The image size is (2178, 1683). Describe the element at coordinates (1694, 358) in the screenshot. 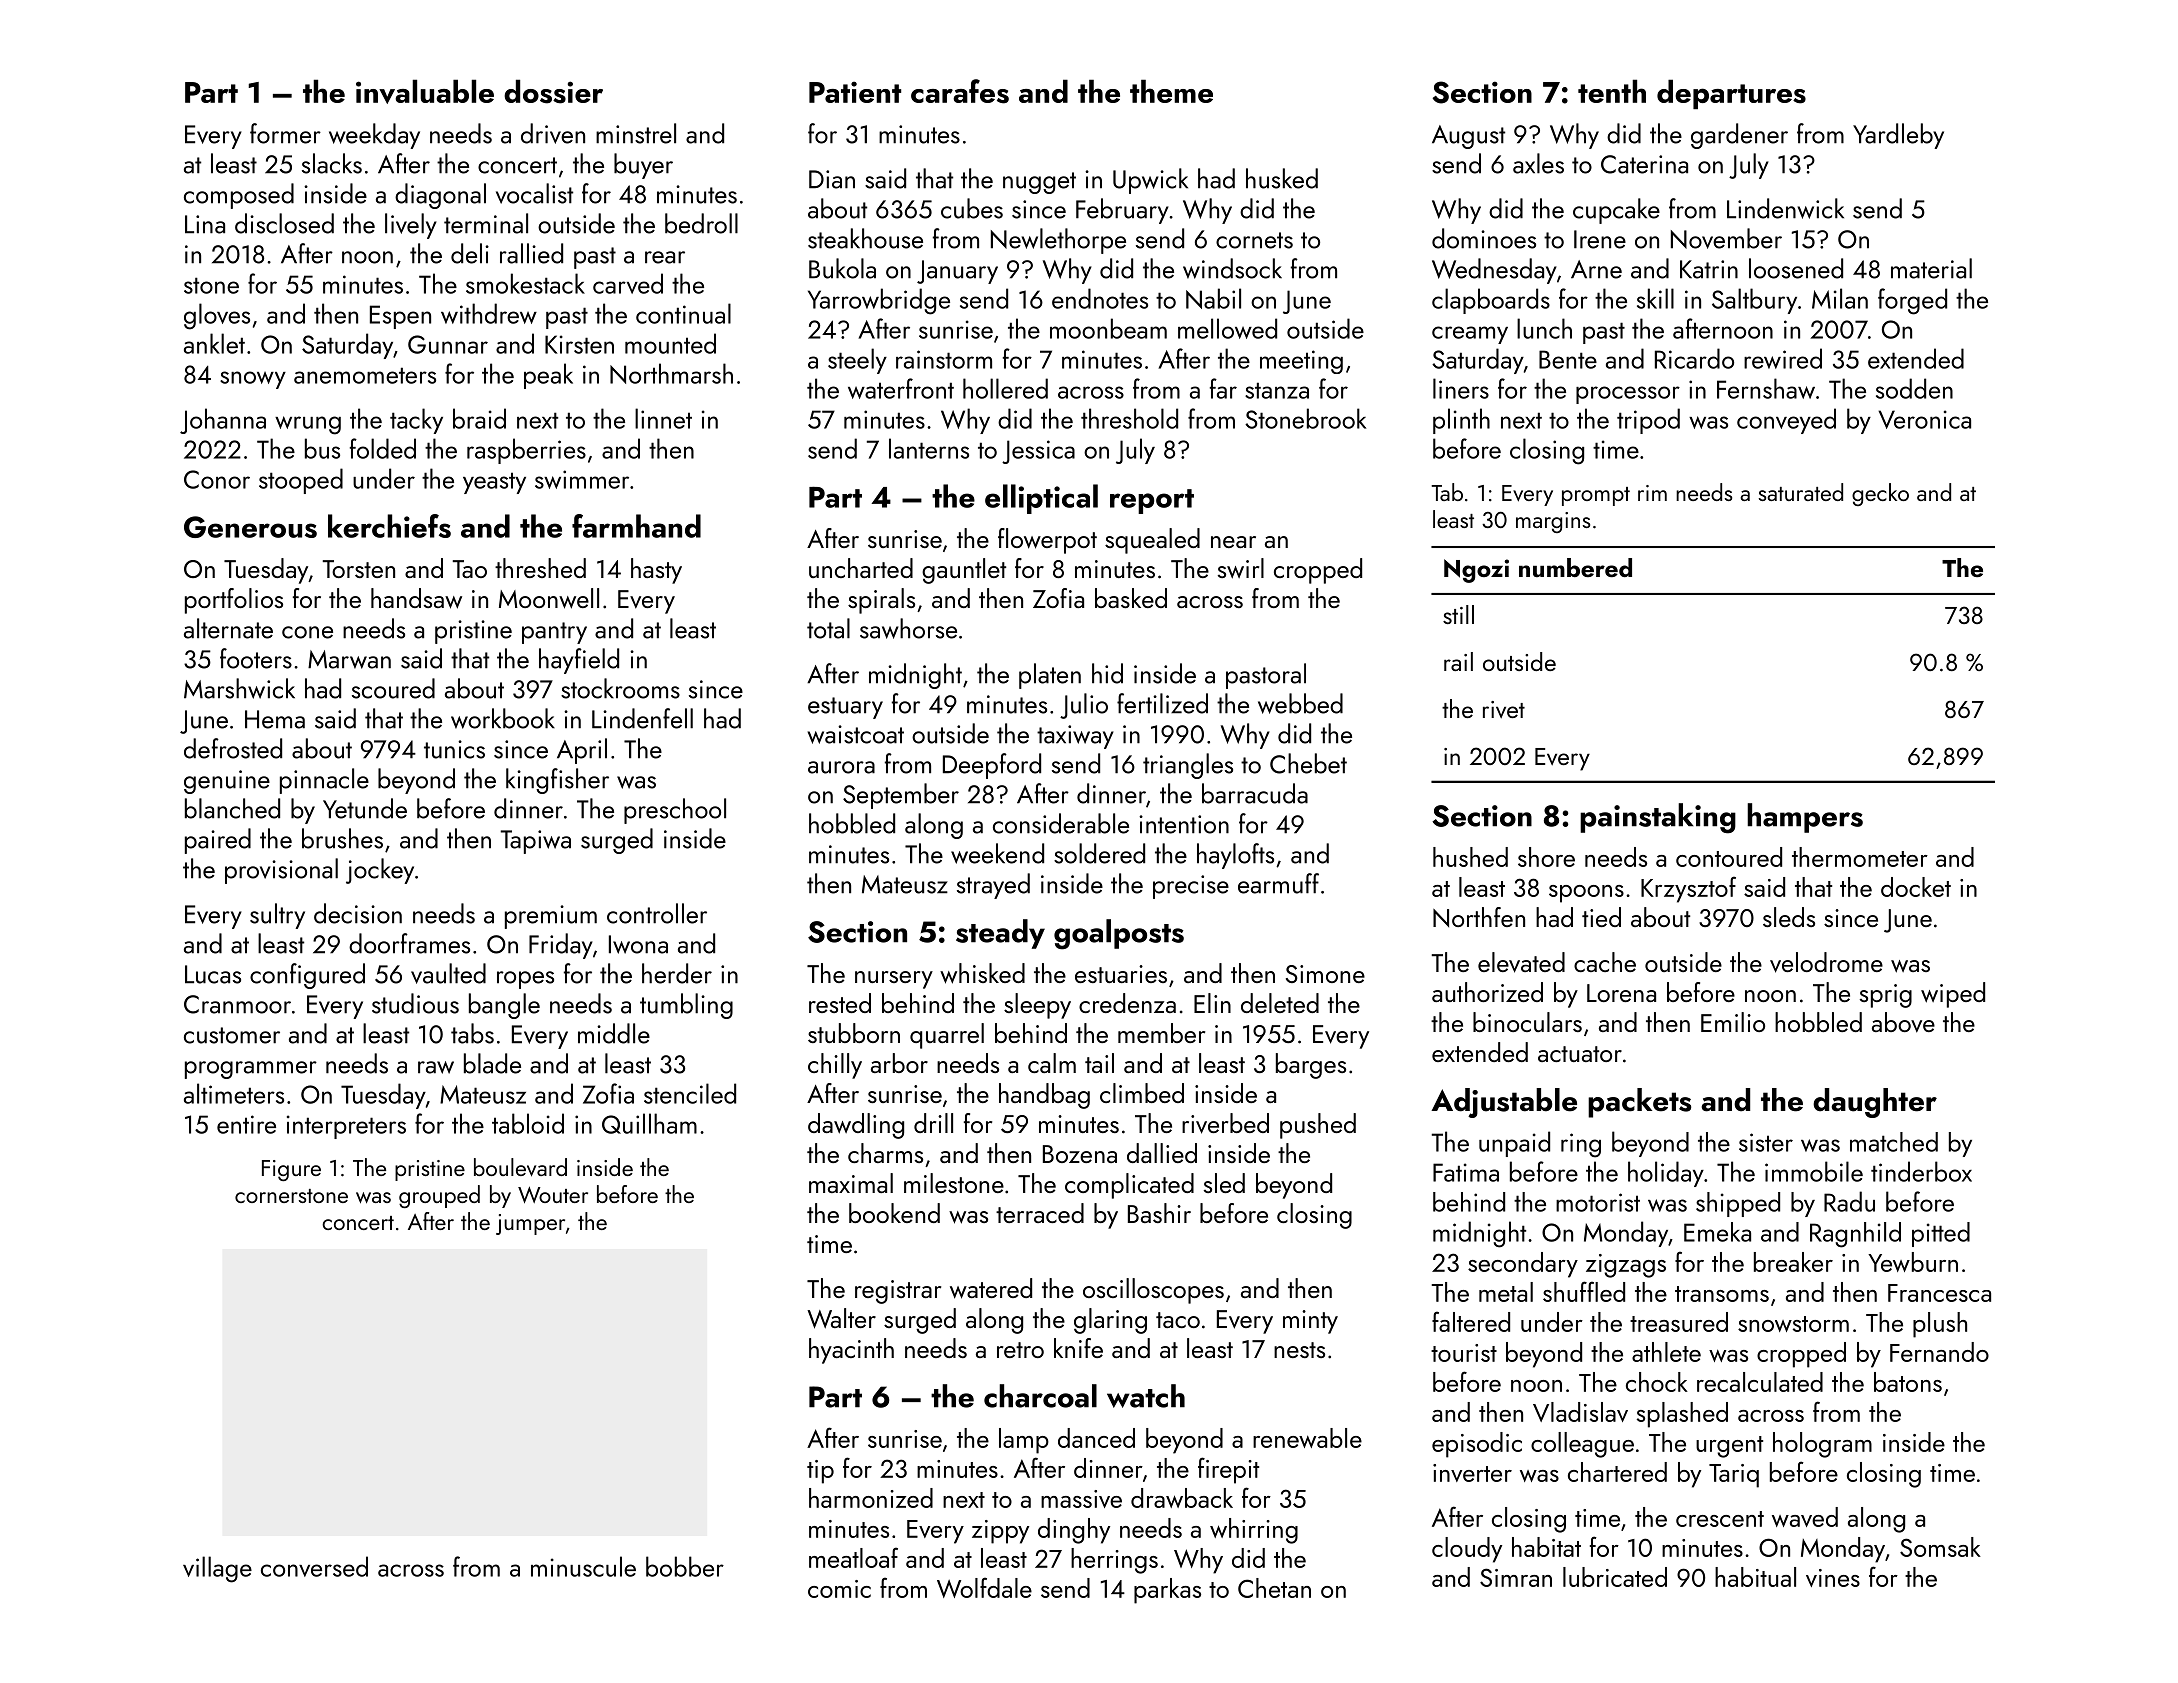

I see `Ricardo` at that location.
